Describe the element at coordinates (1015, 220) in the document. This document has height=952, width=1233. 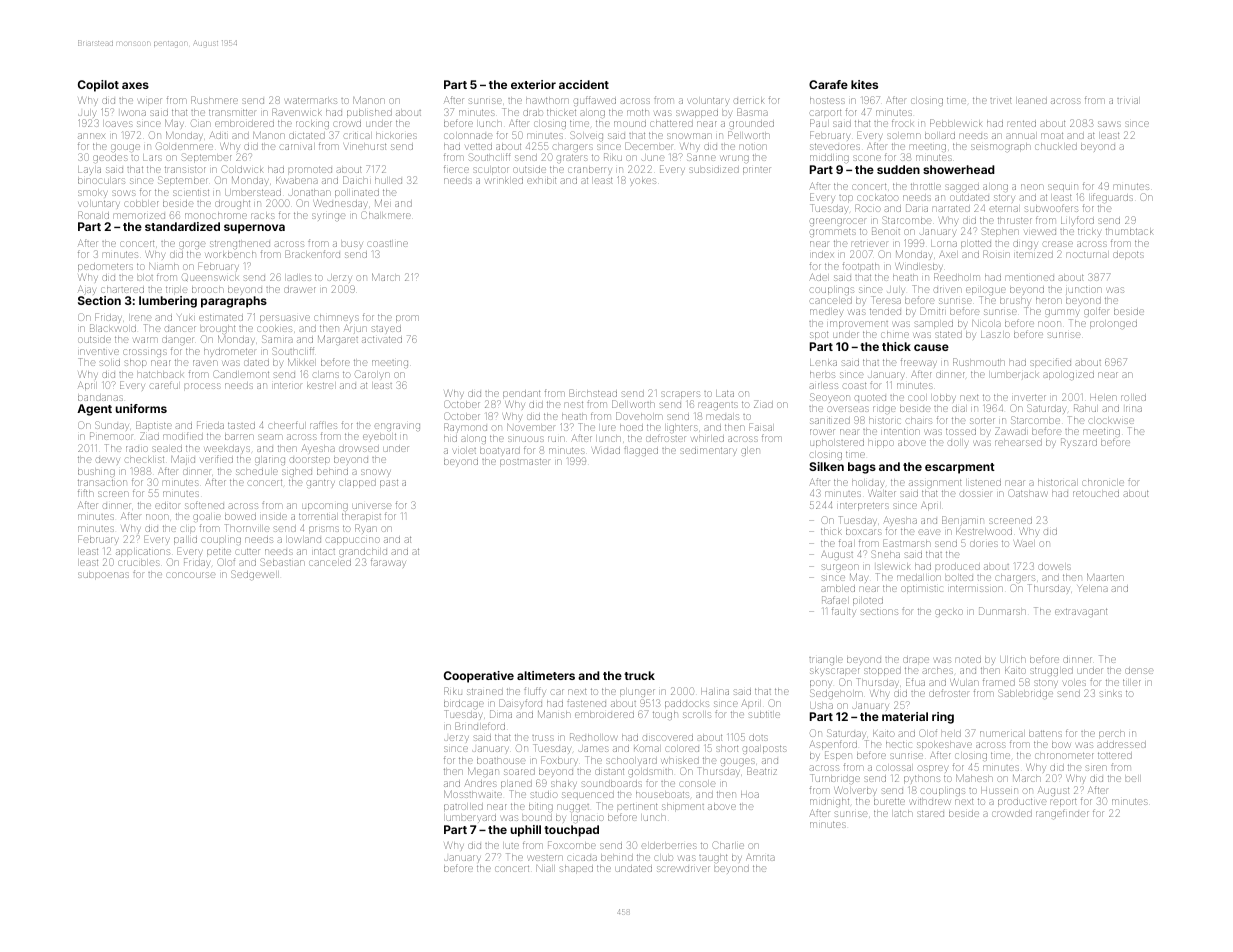
I see `thruster` at that location.
